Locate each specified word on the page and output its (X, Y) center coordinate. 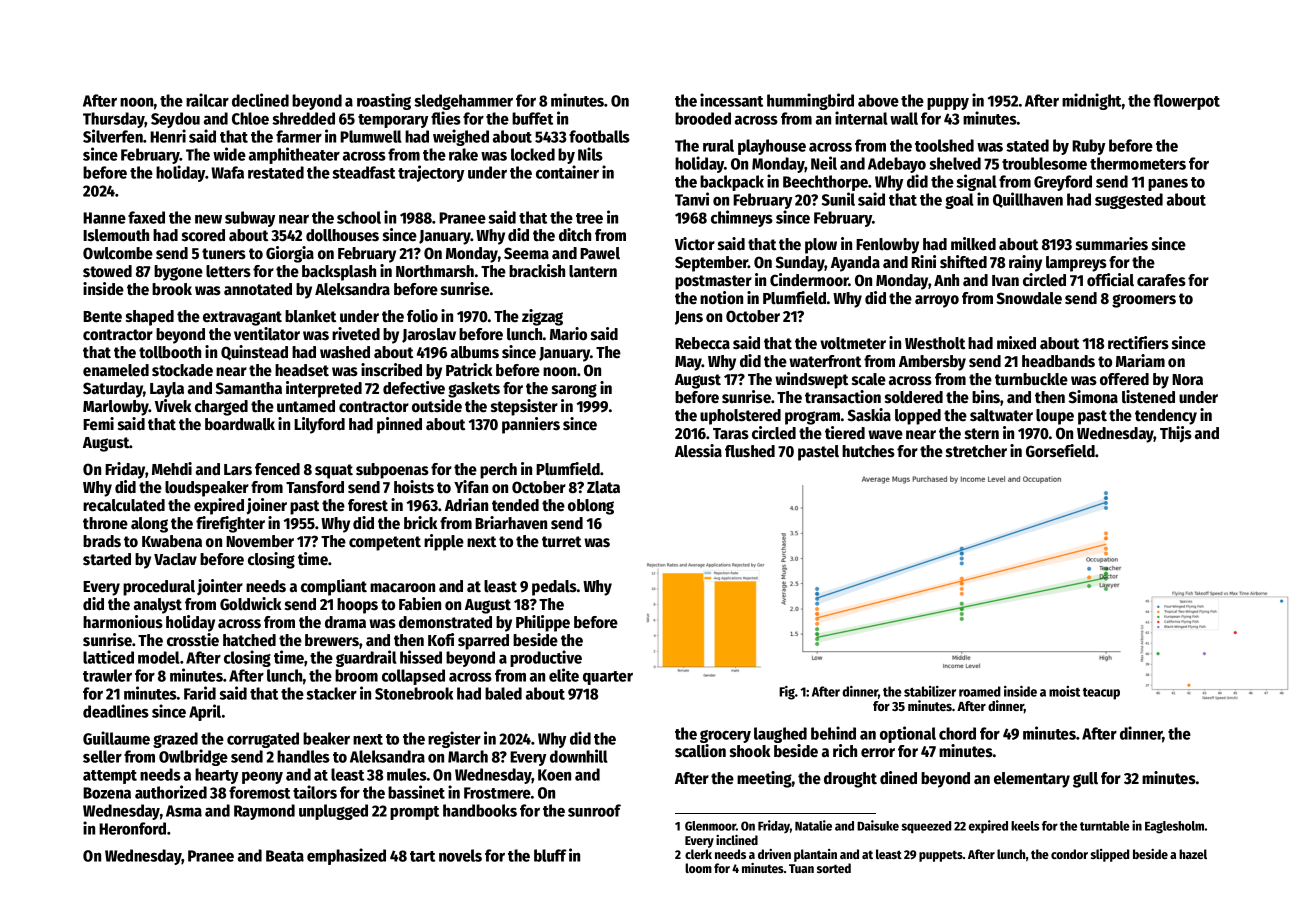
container (567, 172)
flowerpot (1186, 102)
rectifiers (1138, 343)
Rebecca (702, 343)
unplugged (333, 812)
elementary (1032, 780)
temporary (393, 121)
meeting (764, 779)
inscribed (391, 370)
